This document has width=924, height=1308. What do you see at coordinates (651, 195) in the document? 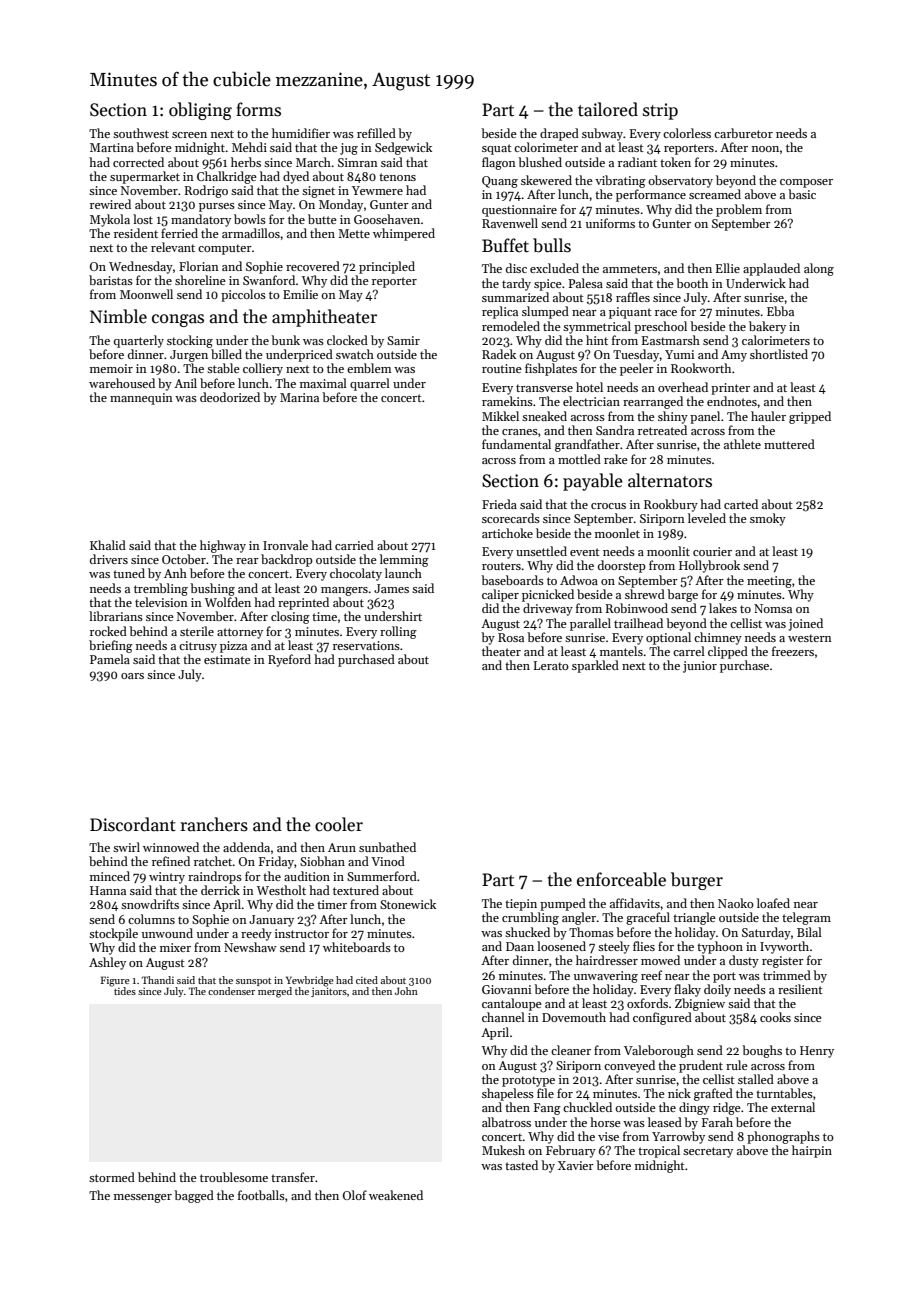
I see `performance` at bounding box center [651, 195].
